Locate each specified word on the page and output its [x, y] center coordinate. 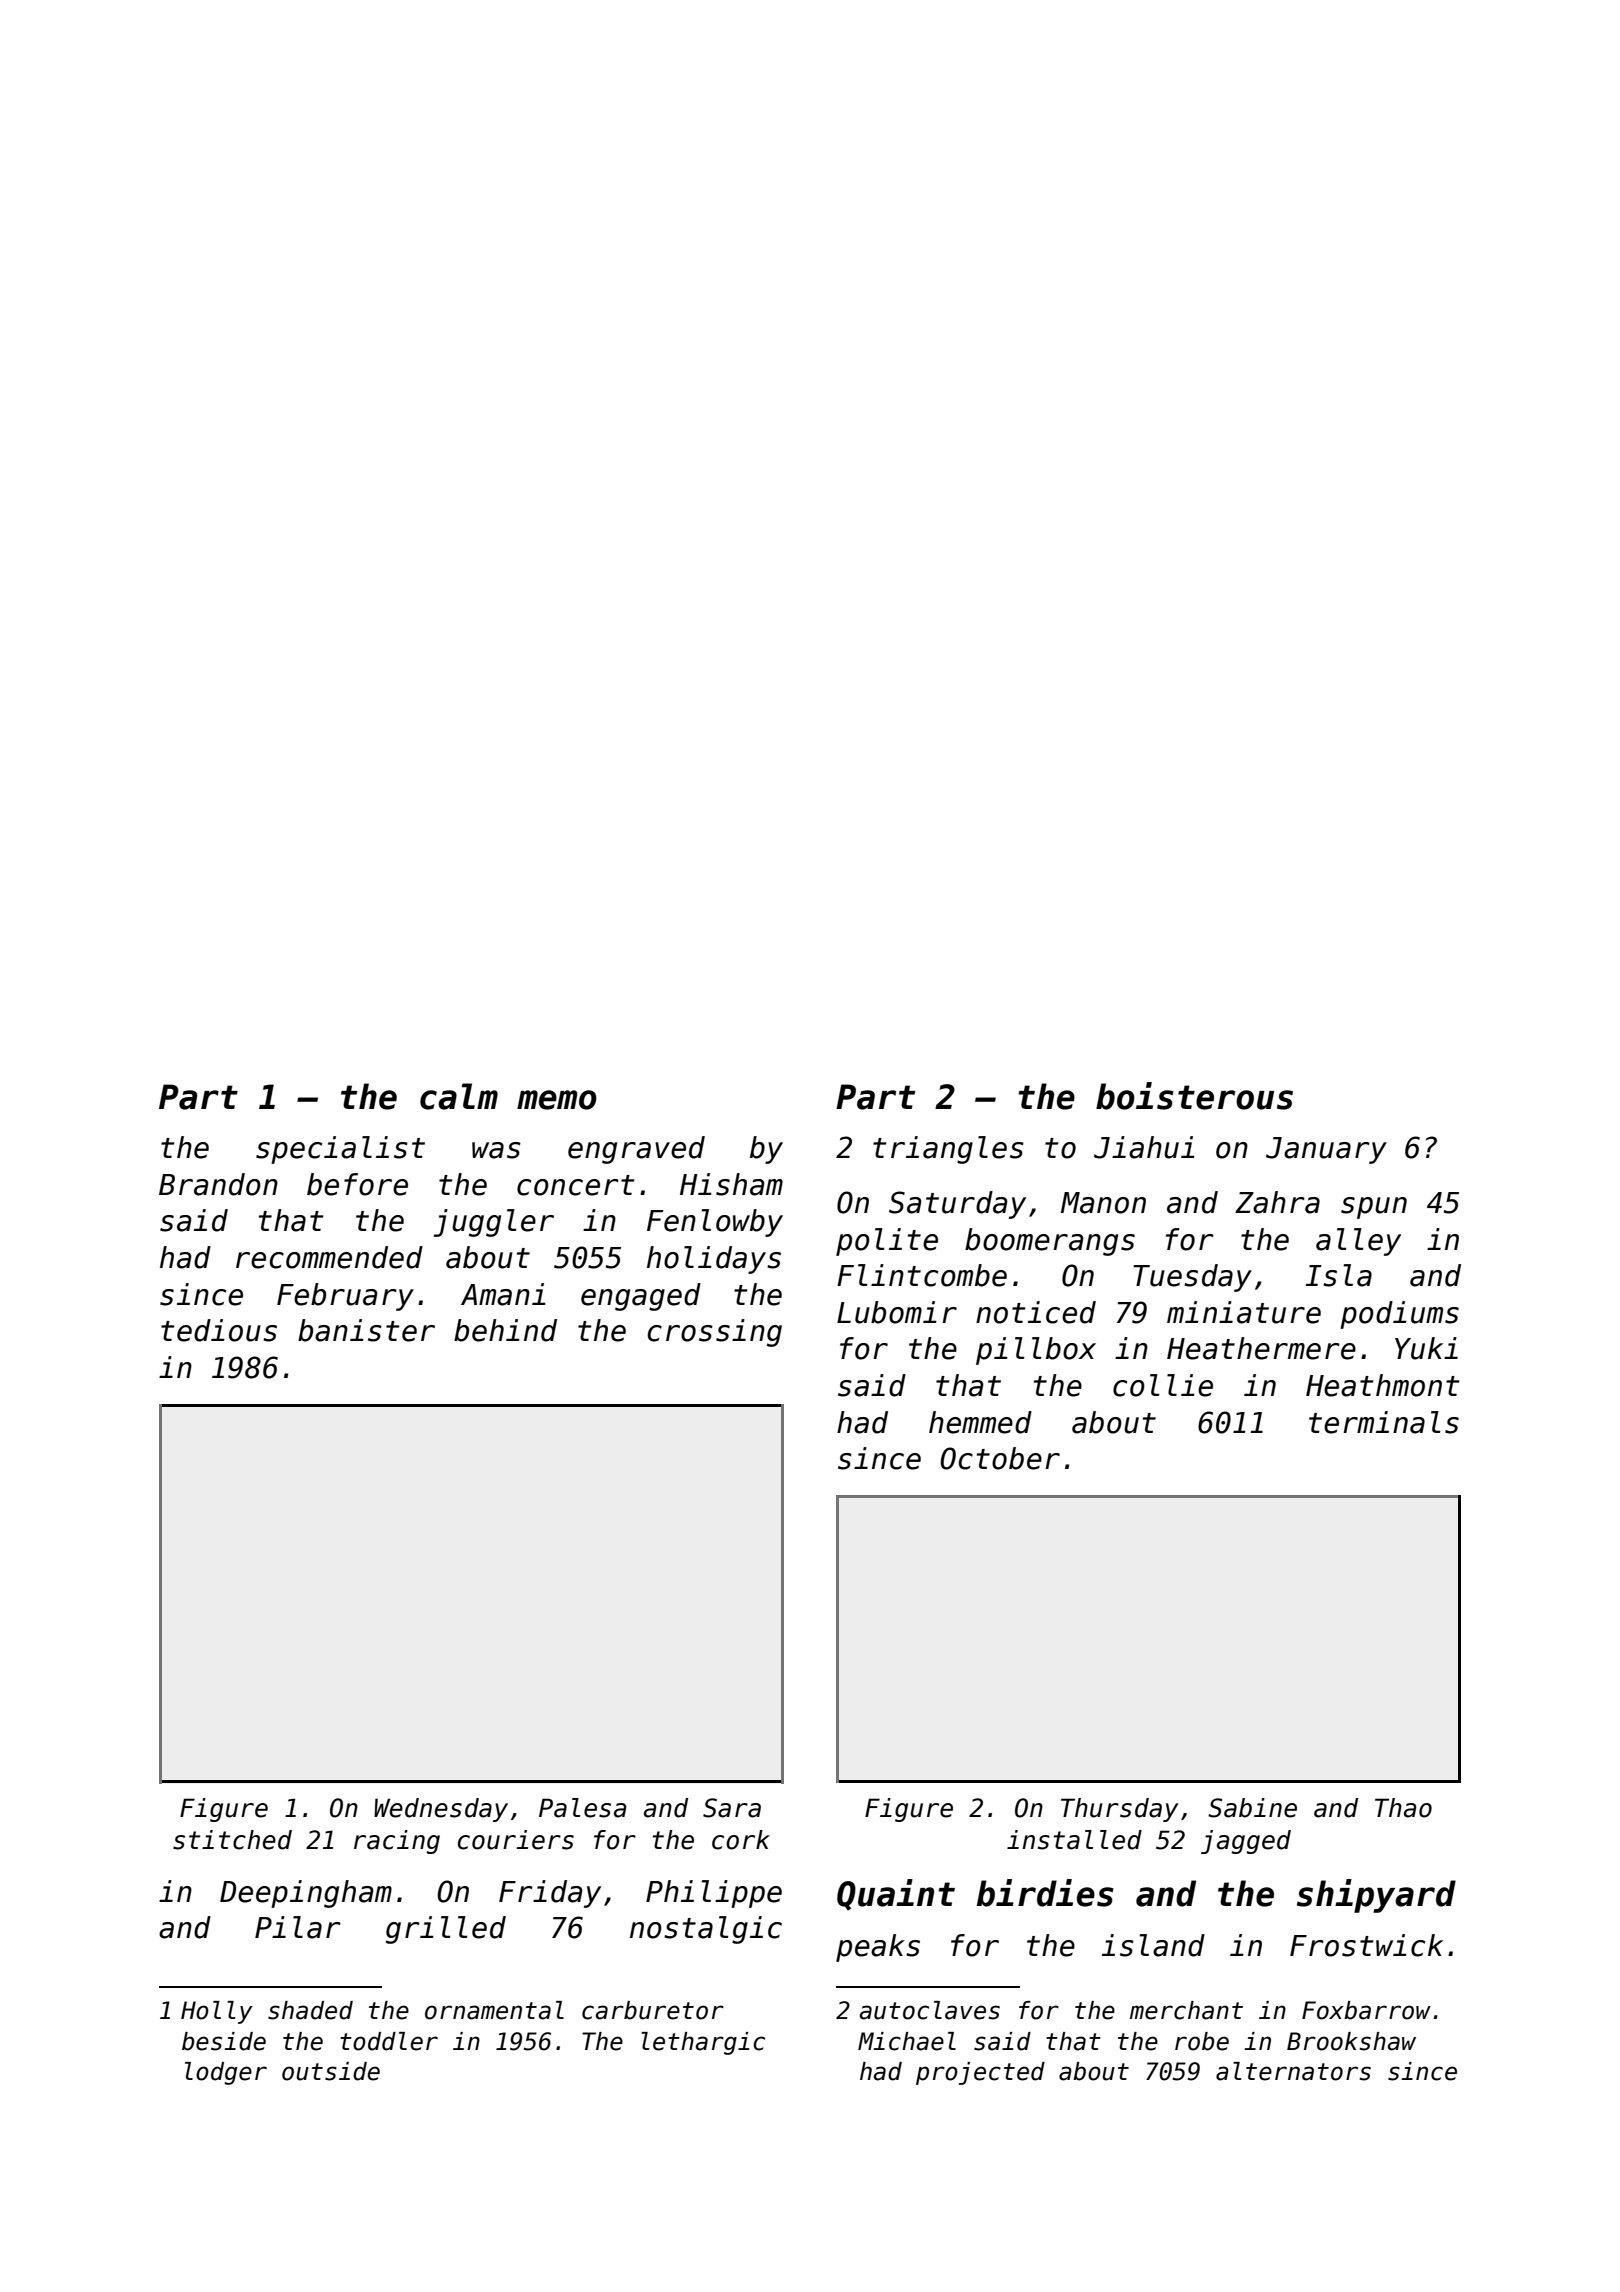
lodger [226, 2073]
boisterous [1194, 1096]
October [1000, 1458]
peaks [878, 1948]
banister [366, 1330]
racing [397, 1842]
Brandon [218, 1184]
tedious [219, 1330]
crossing [715, 1333]
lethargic [703, 2043]
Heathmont [1383, 1385]
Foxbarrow [1366, 2010]
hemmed [980, 1422]
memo [557, 1100]
